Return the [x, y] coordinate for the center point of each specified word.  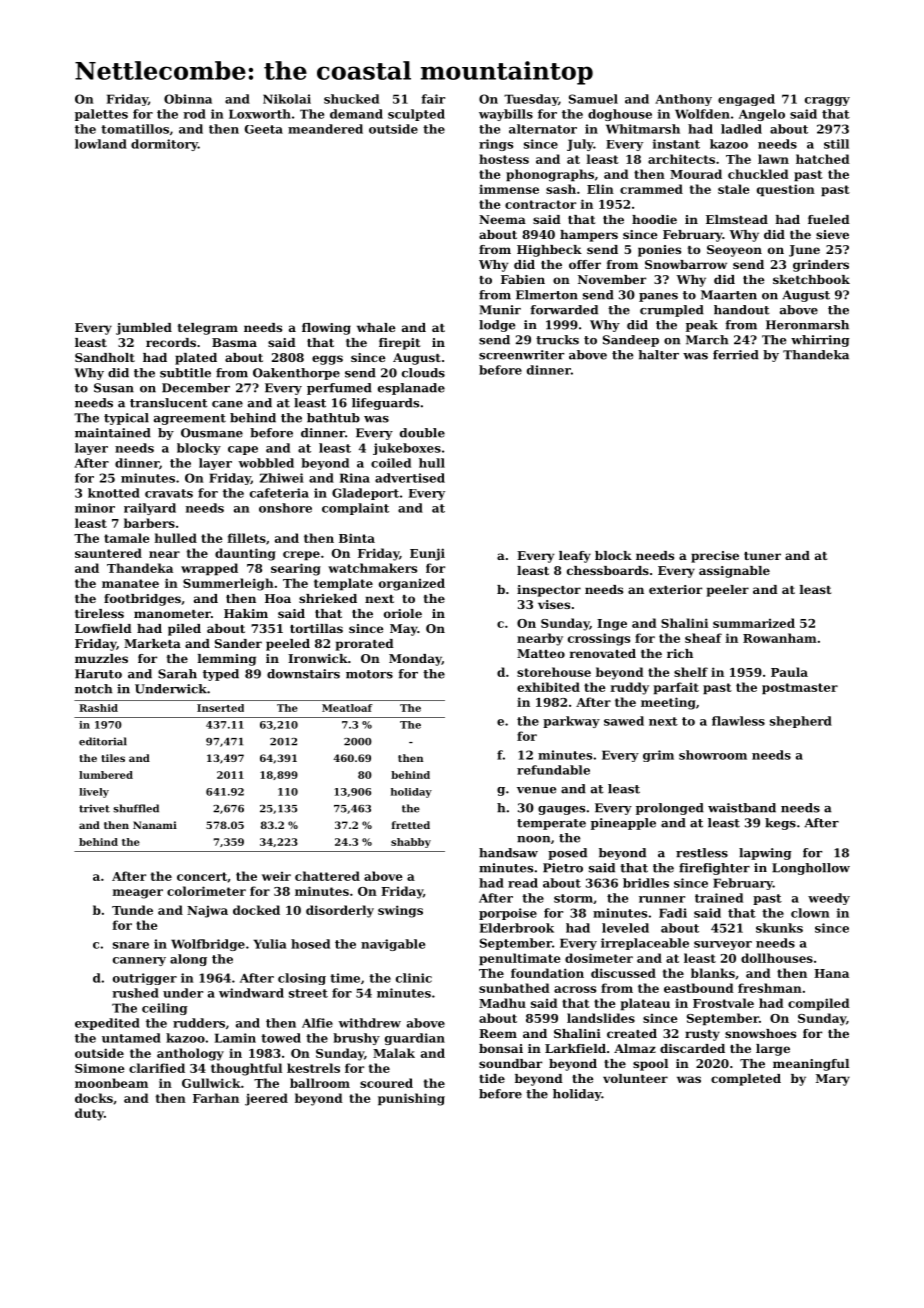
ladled [741, 129]
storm [573, 898]
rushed [135, 993]
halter [658, 355]
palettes [101, 115]
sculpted [416, 115]
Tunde [132, 910]
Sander [238, 643]
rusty [702, 1035]
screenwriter [521, 355]
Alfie [317, 1023]
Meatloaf [347, 708]
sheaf [703, 638]
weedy [829, 899]
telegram [208, 329]
